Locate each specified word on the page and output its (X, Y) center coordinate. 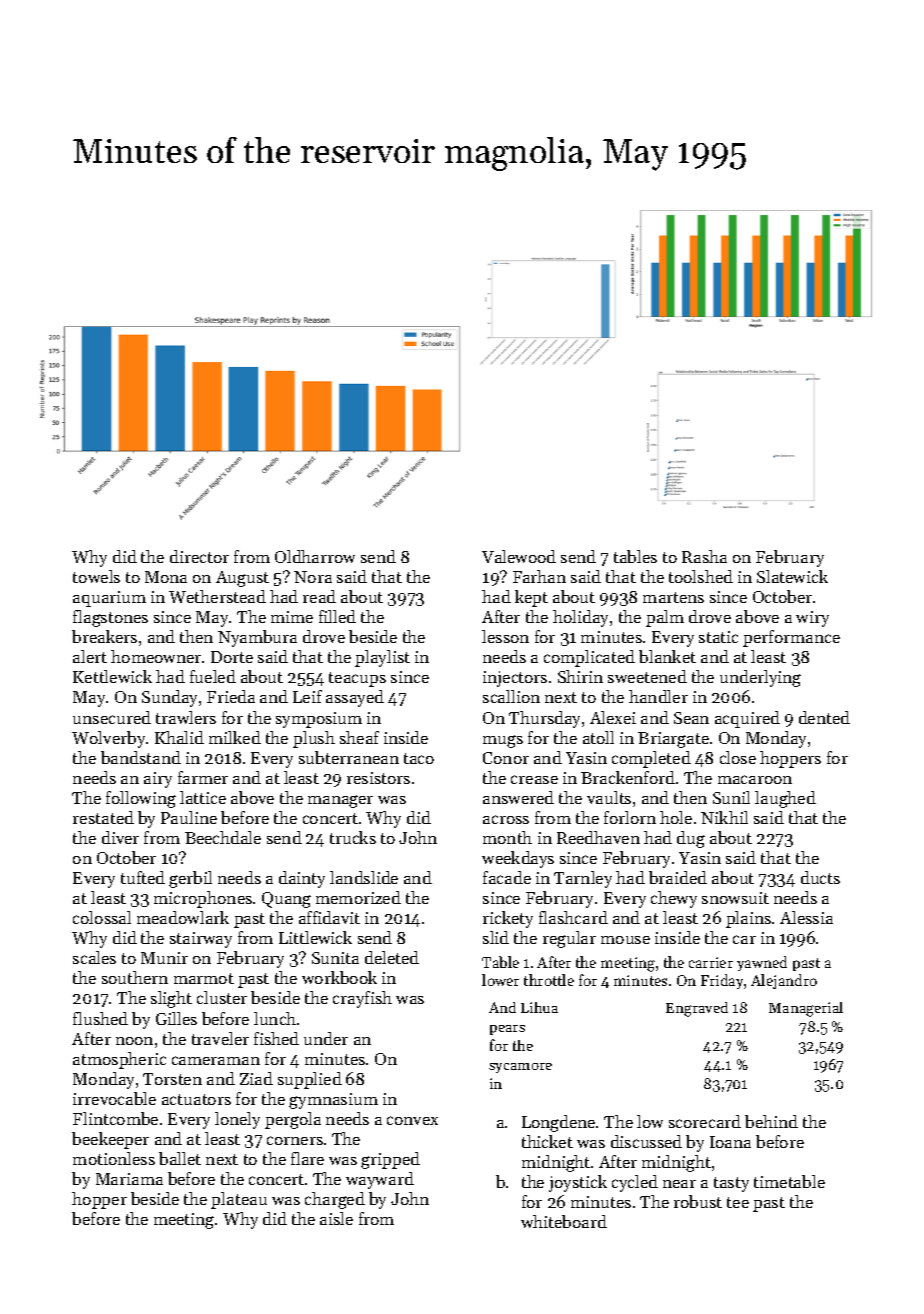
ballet (180, 1158)
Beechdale (223, 837)
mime (292, 617)
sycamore (520, 1068)
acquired (747, 719)
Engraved (697, 1009)
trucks (353, 837)
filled (337, 616)
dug (691, 839)
